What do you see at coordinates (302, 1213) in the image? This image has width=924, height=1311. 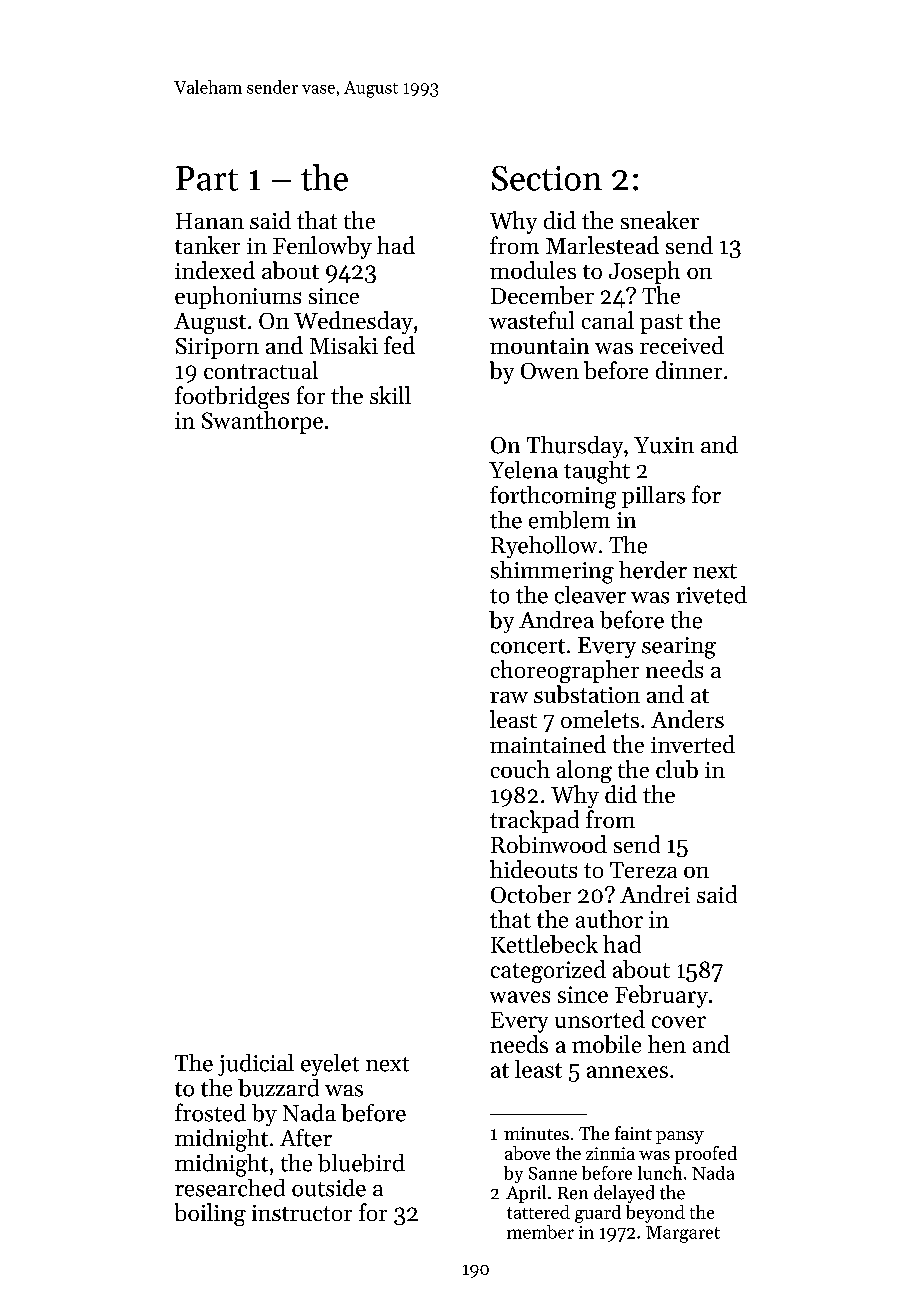 I see `instructor` at bounding box center [302, 1213].
